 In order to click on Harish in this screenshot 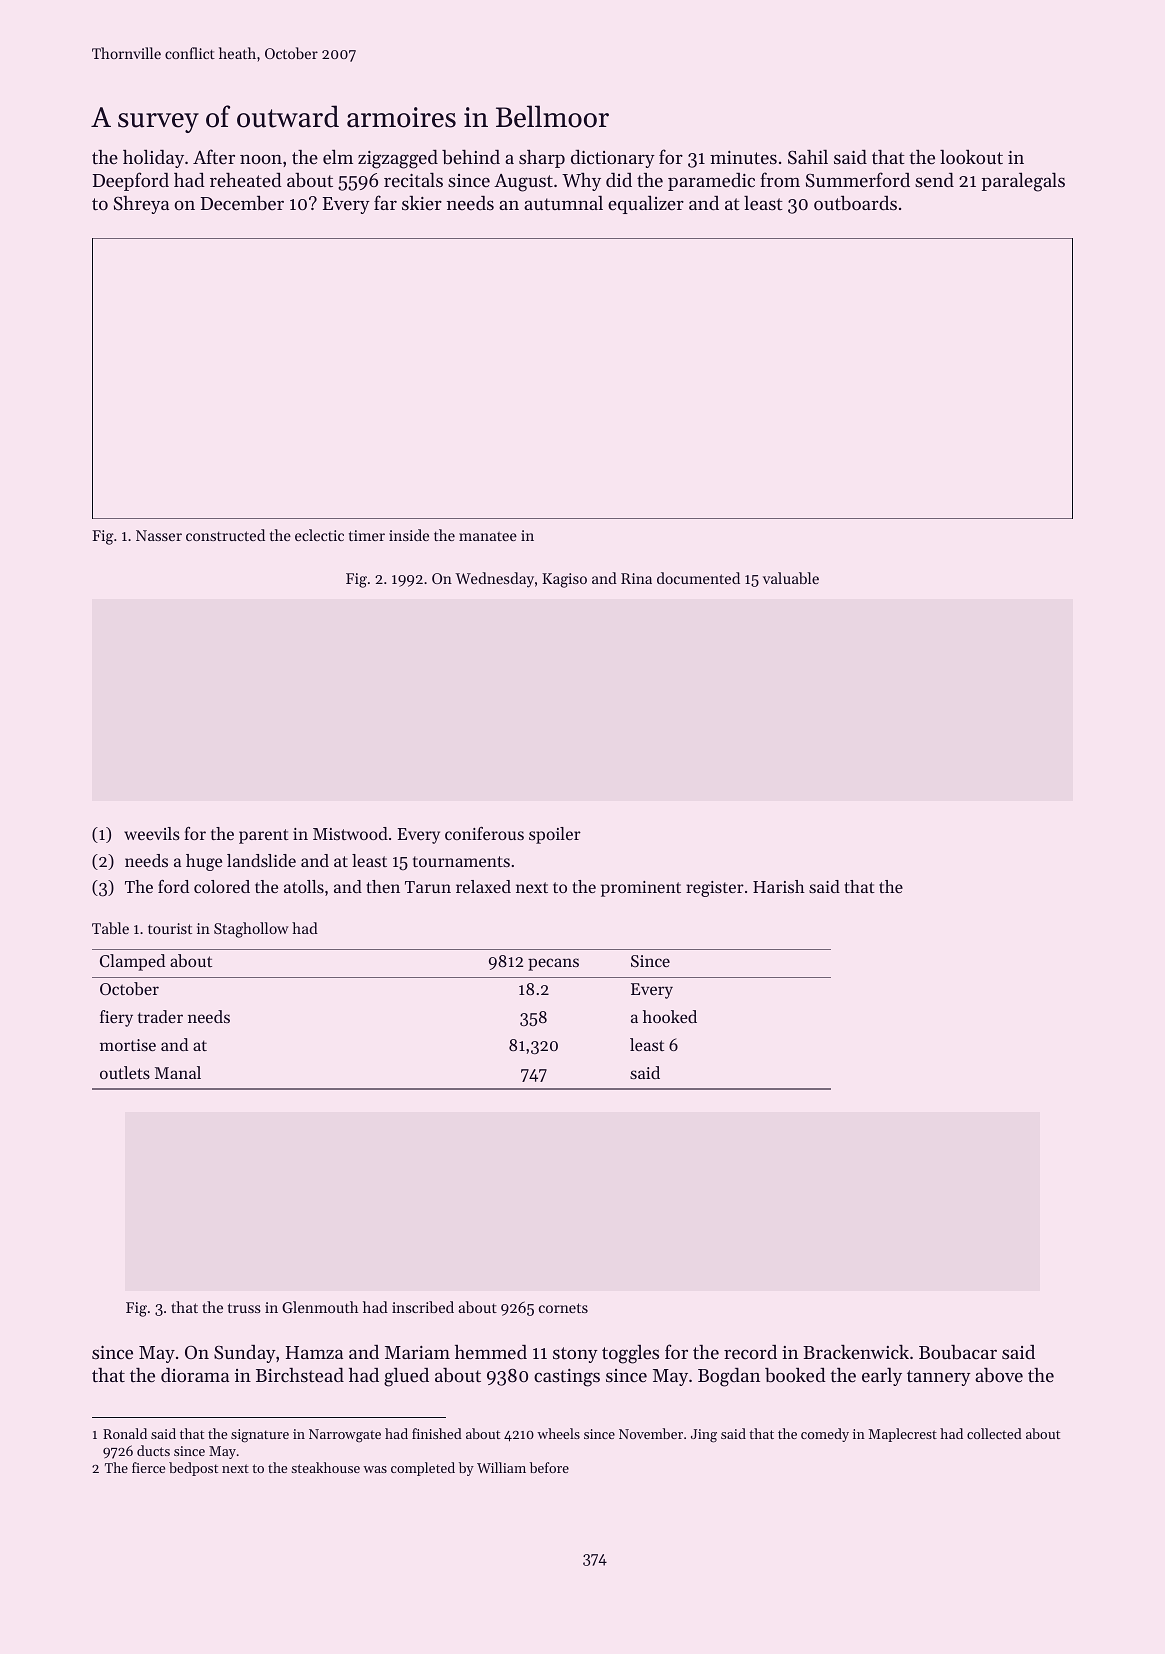, I will do `click(779, 886)`.
